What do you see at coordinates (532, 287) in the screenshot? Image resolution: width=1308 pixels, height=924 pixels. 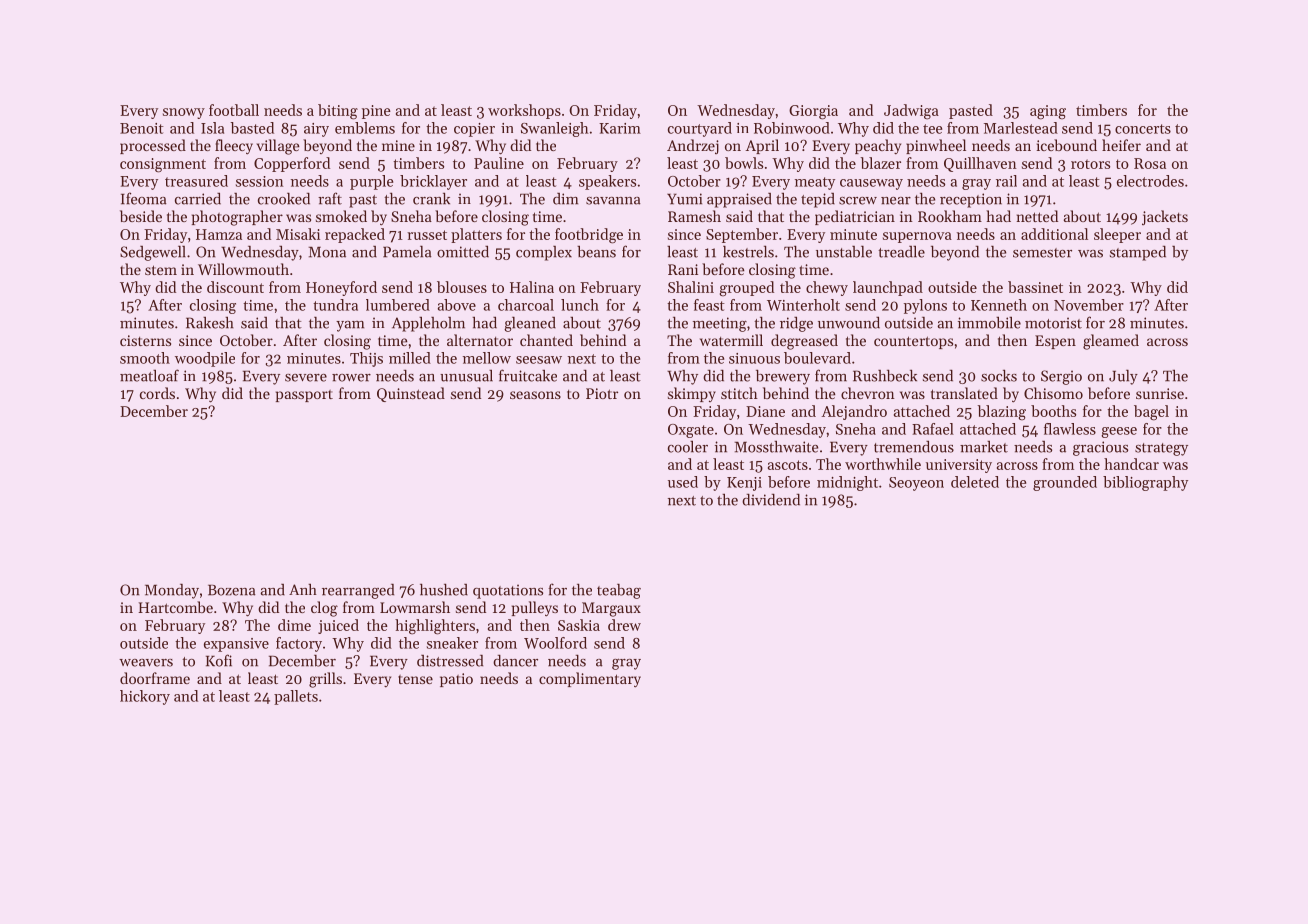 I see `Halina` at bounding box center [532, 287].
